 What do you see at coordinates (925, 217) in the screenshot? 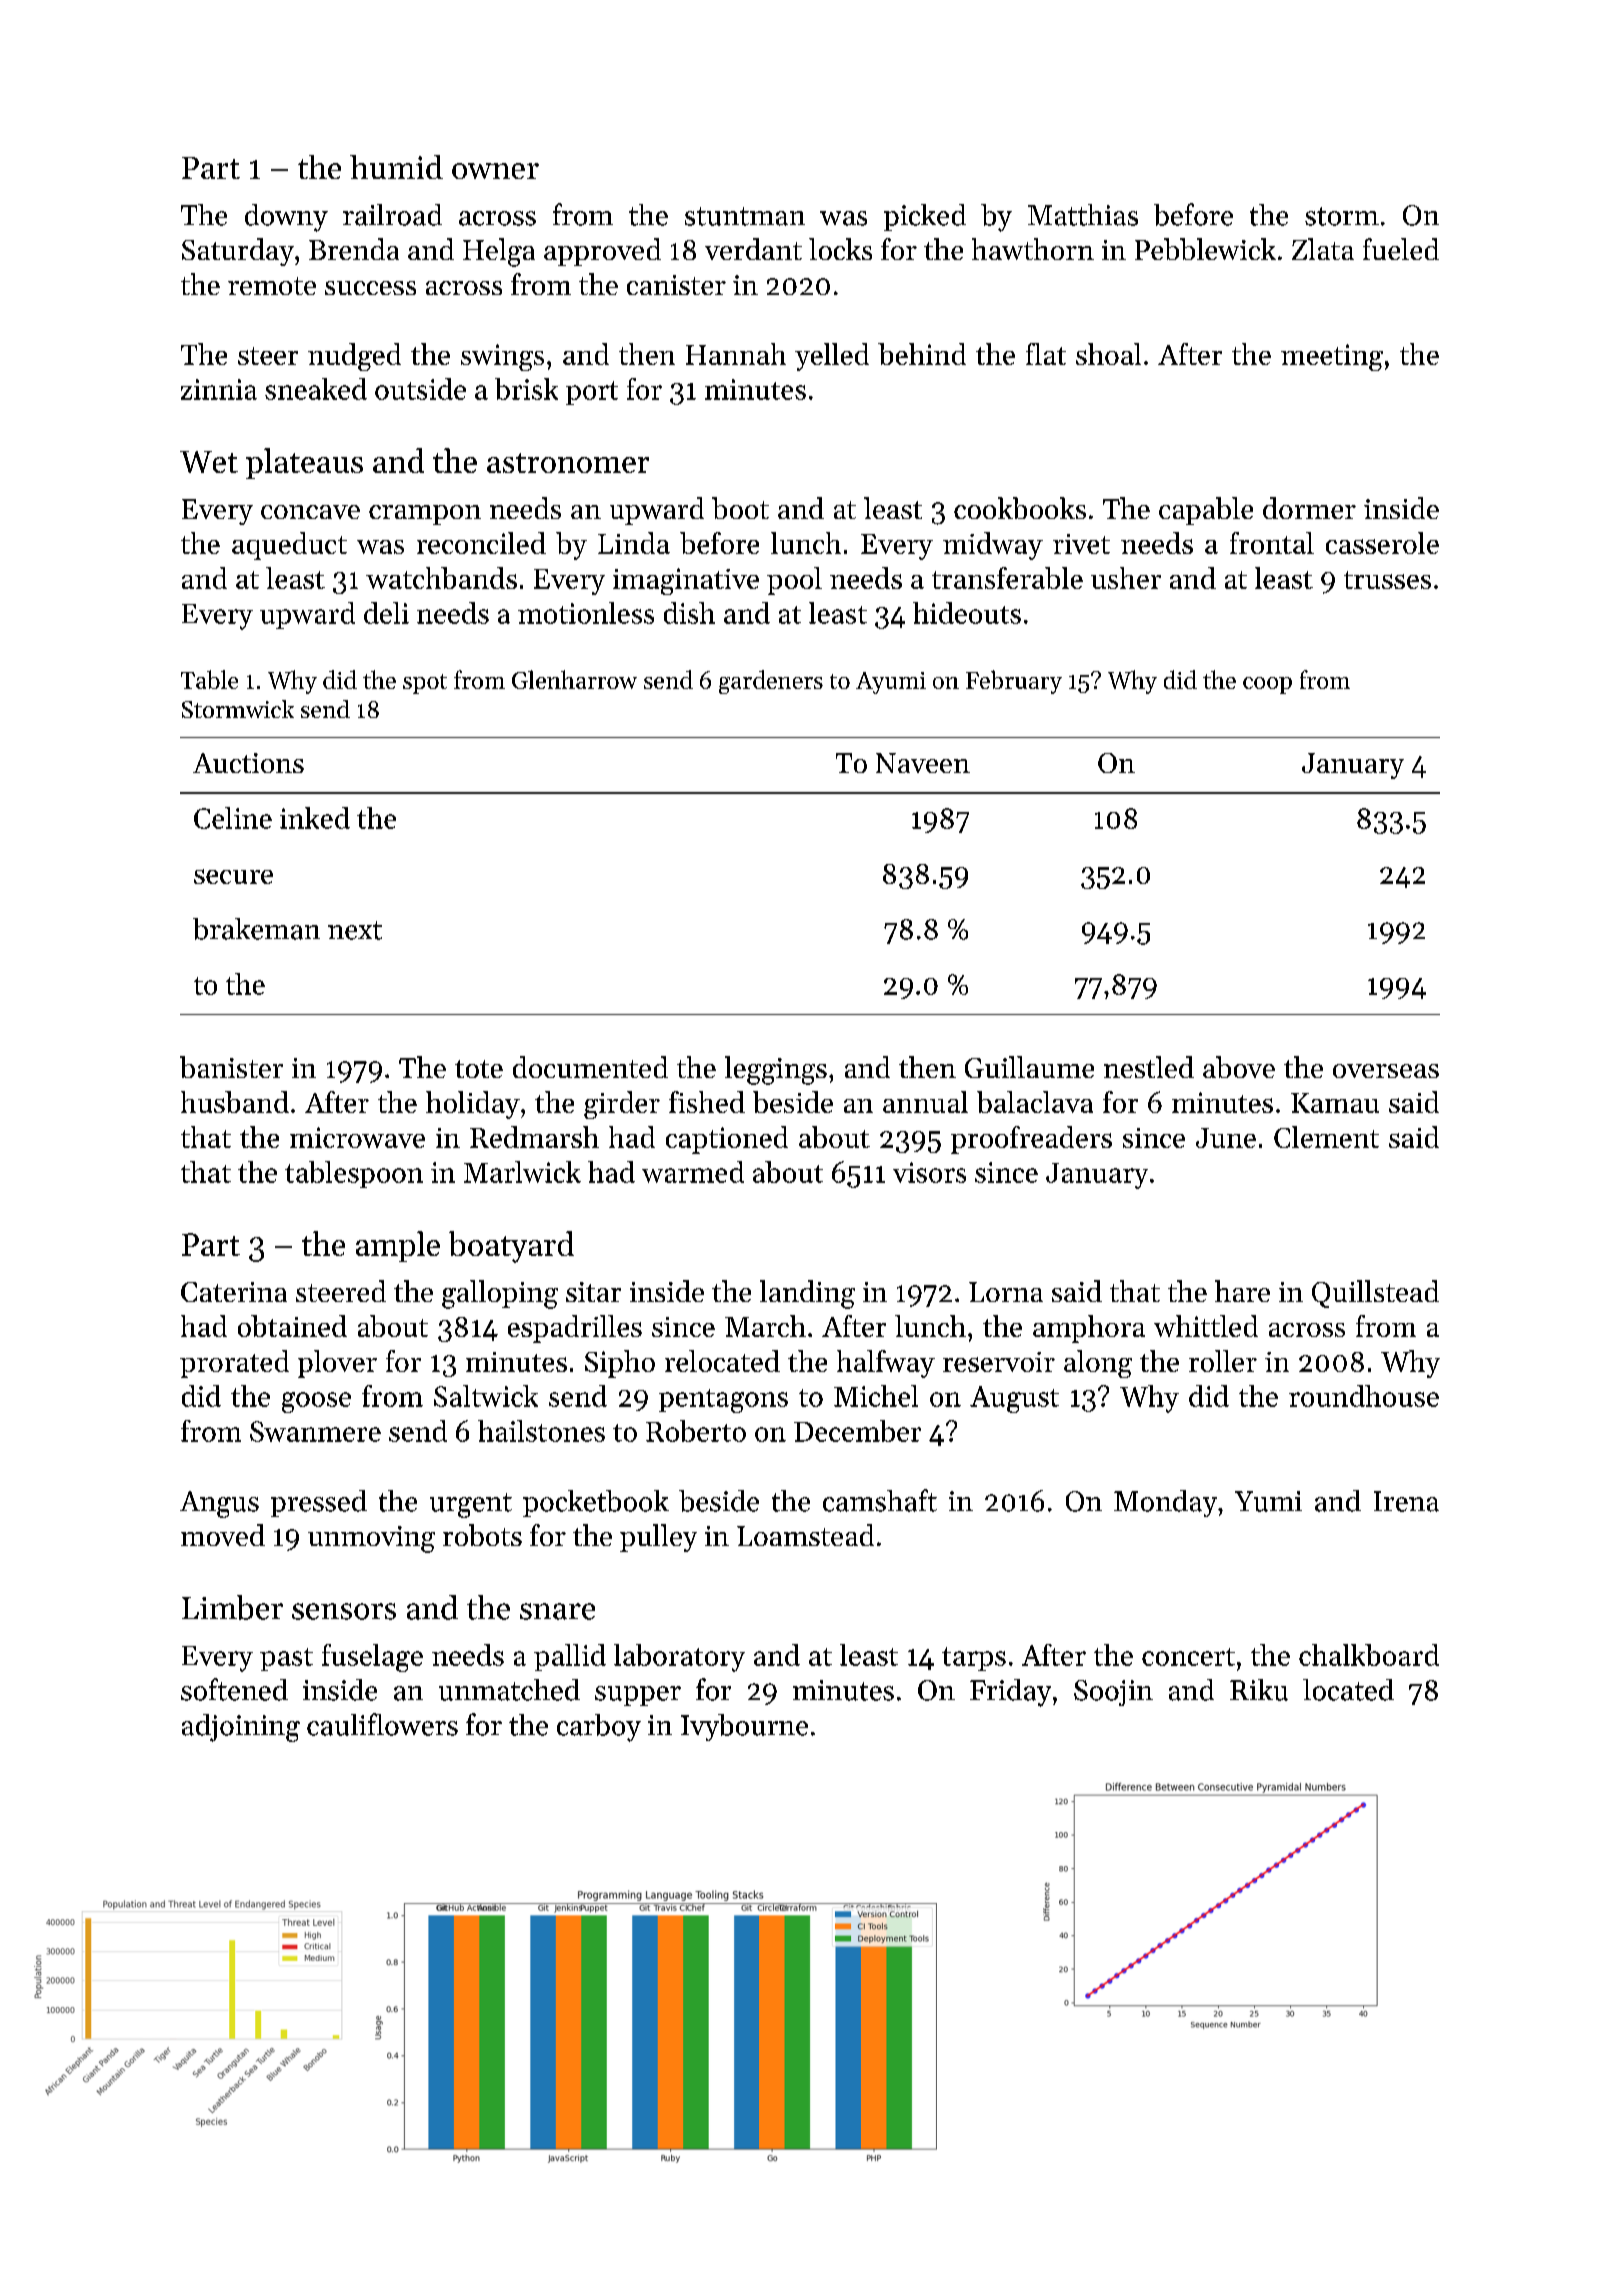
I see `picked` at bounding box center [925, 217].
